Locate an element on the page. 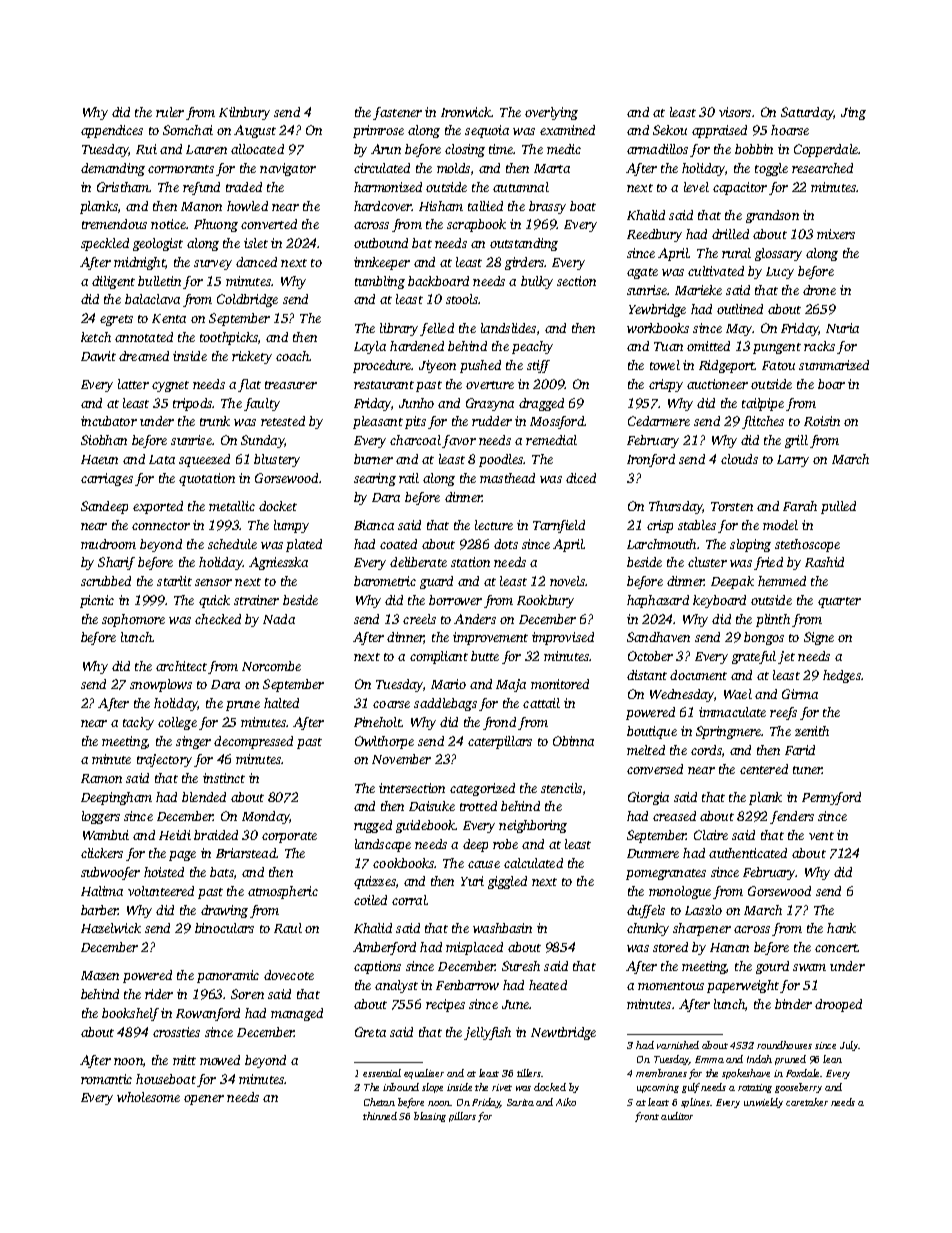  outlined is located at coordinates (740, 309).
